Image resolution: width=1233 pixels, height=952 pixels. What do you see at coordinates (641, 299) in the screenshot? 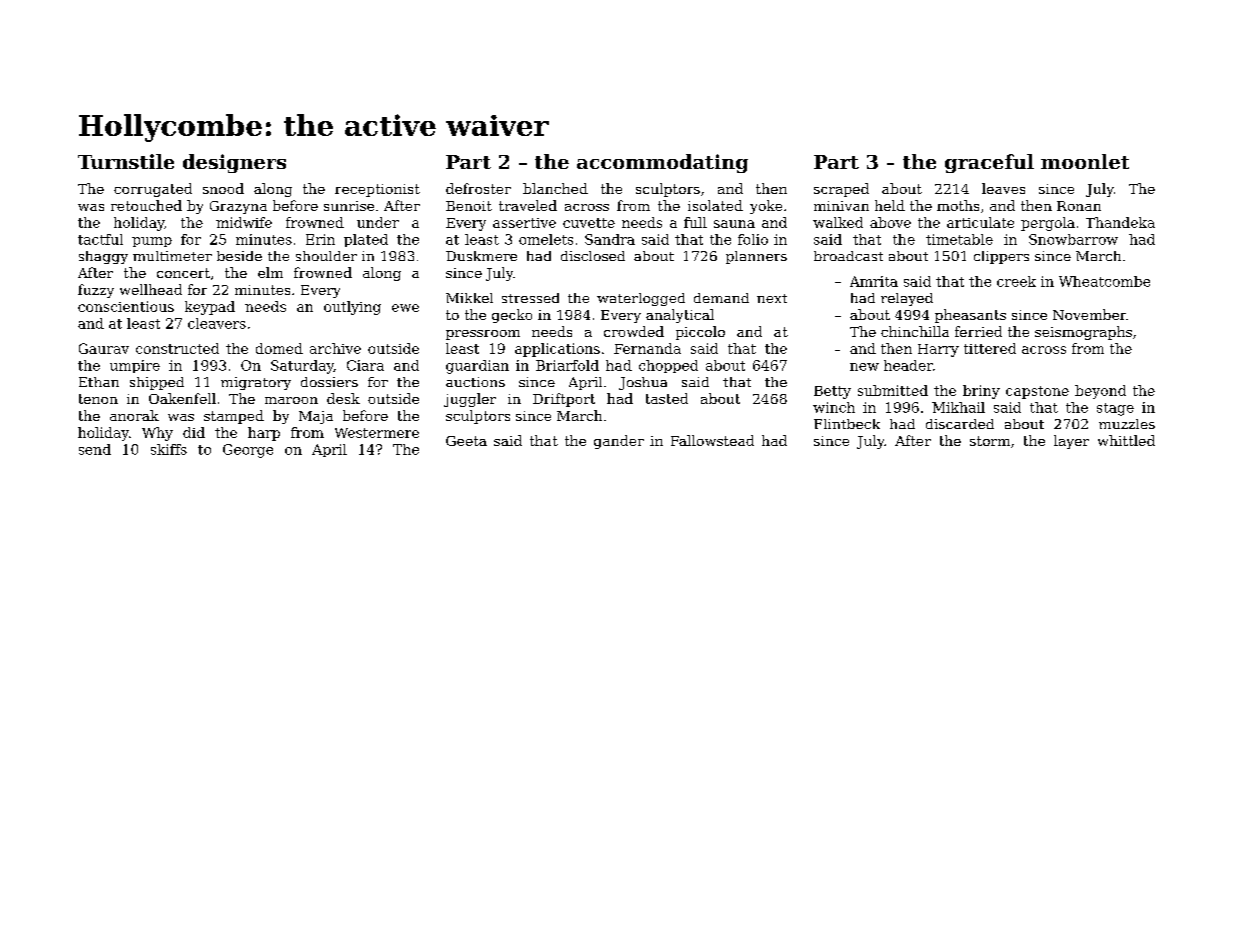
I see `waterlogged` at bounding box center [641, 299].
